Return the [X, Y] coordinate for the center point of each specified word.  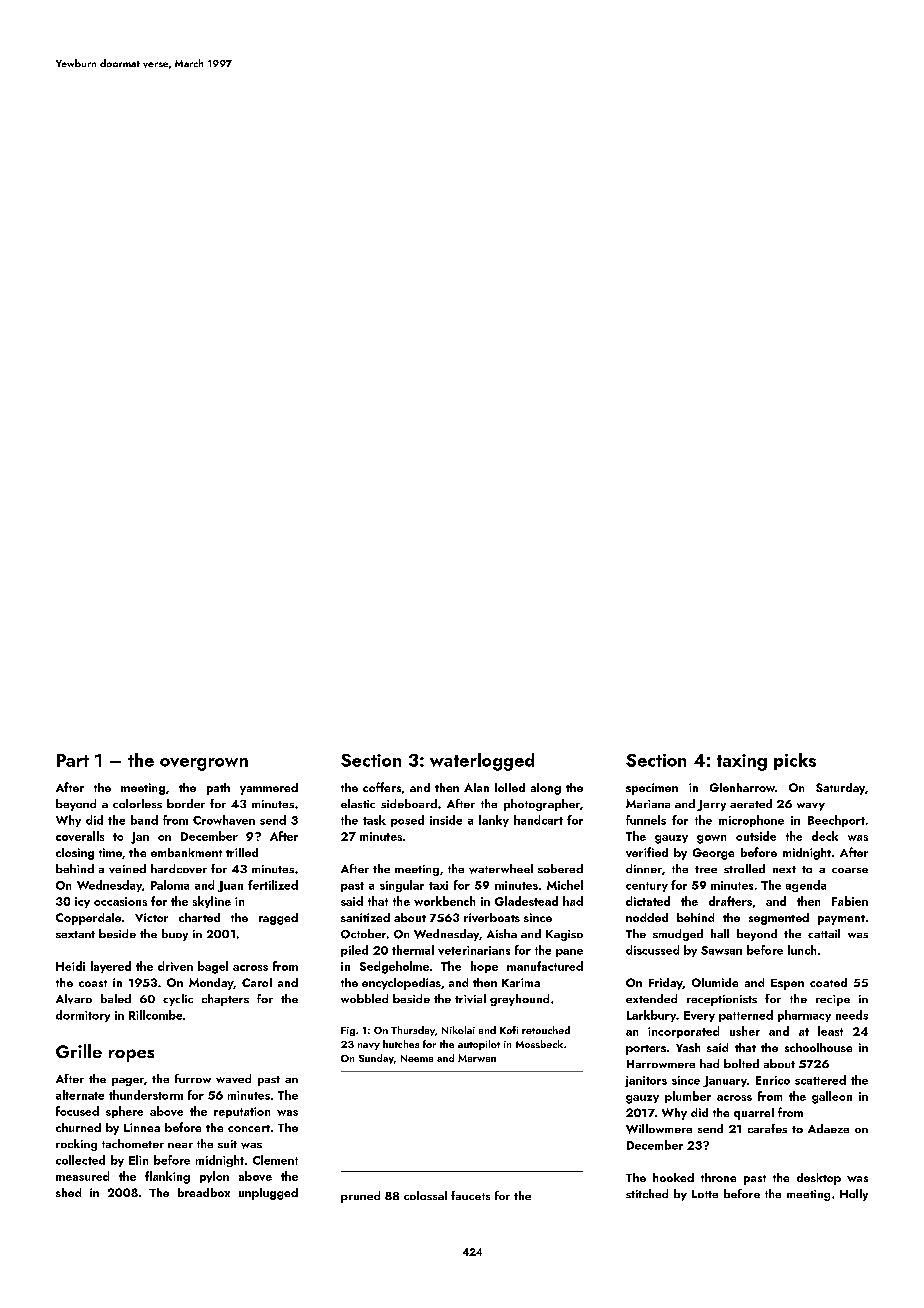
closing [75, 854]
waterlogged [482, 762]
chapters [225, 1000]
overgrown [204, 764]
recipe [833, 1000]
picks [795, 761]
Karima [521, 982]
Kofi [509, 1030]
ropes [131, 1055]
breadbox [204, 1192]
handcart [538, 820]
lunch [802, 950]
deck [825, 836]
